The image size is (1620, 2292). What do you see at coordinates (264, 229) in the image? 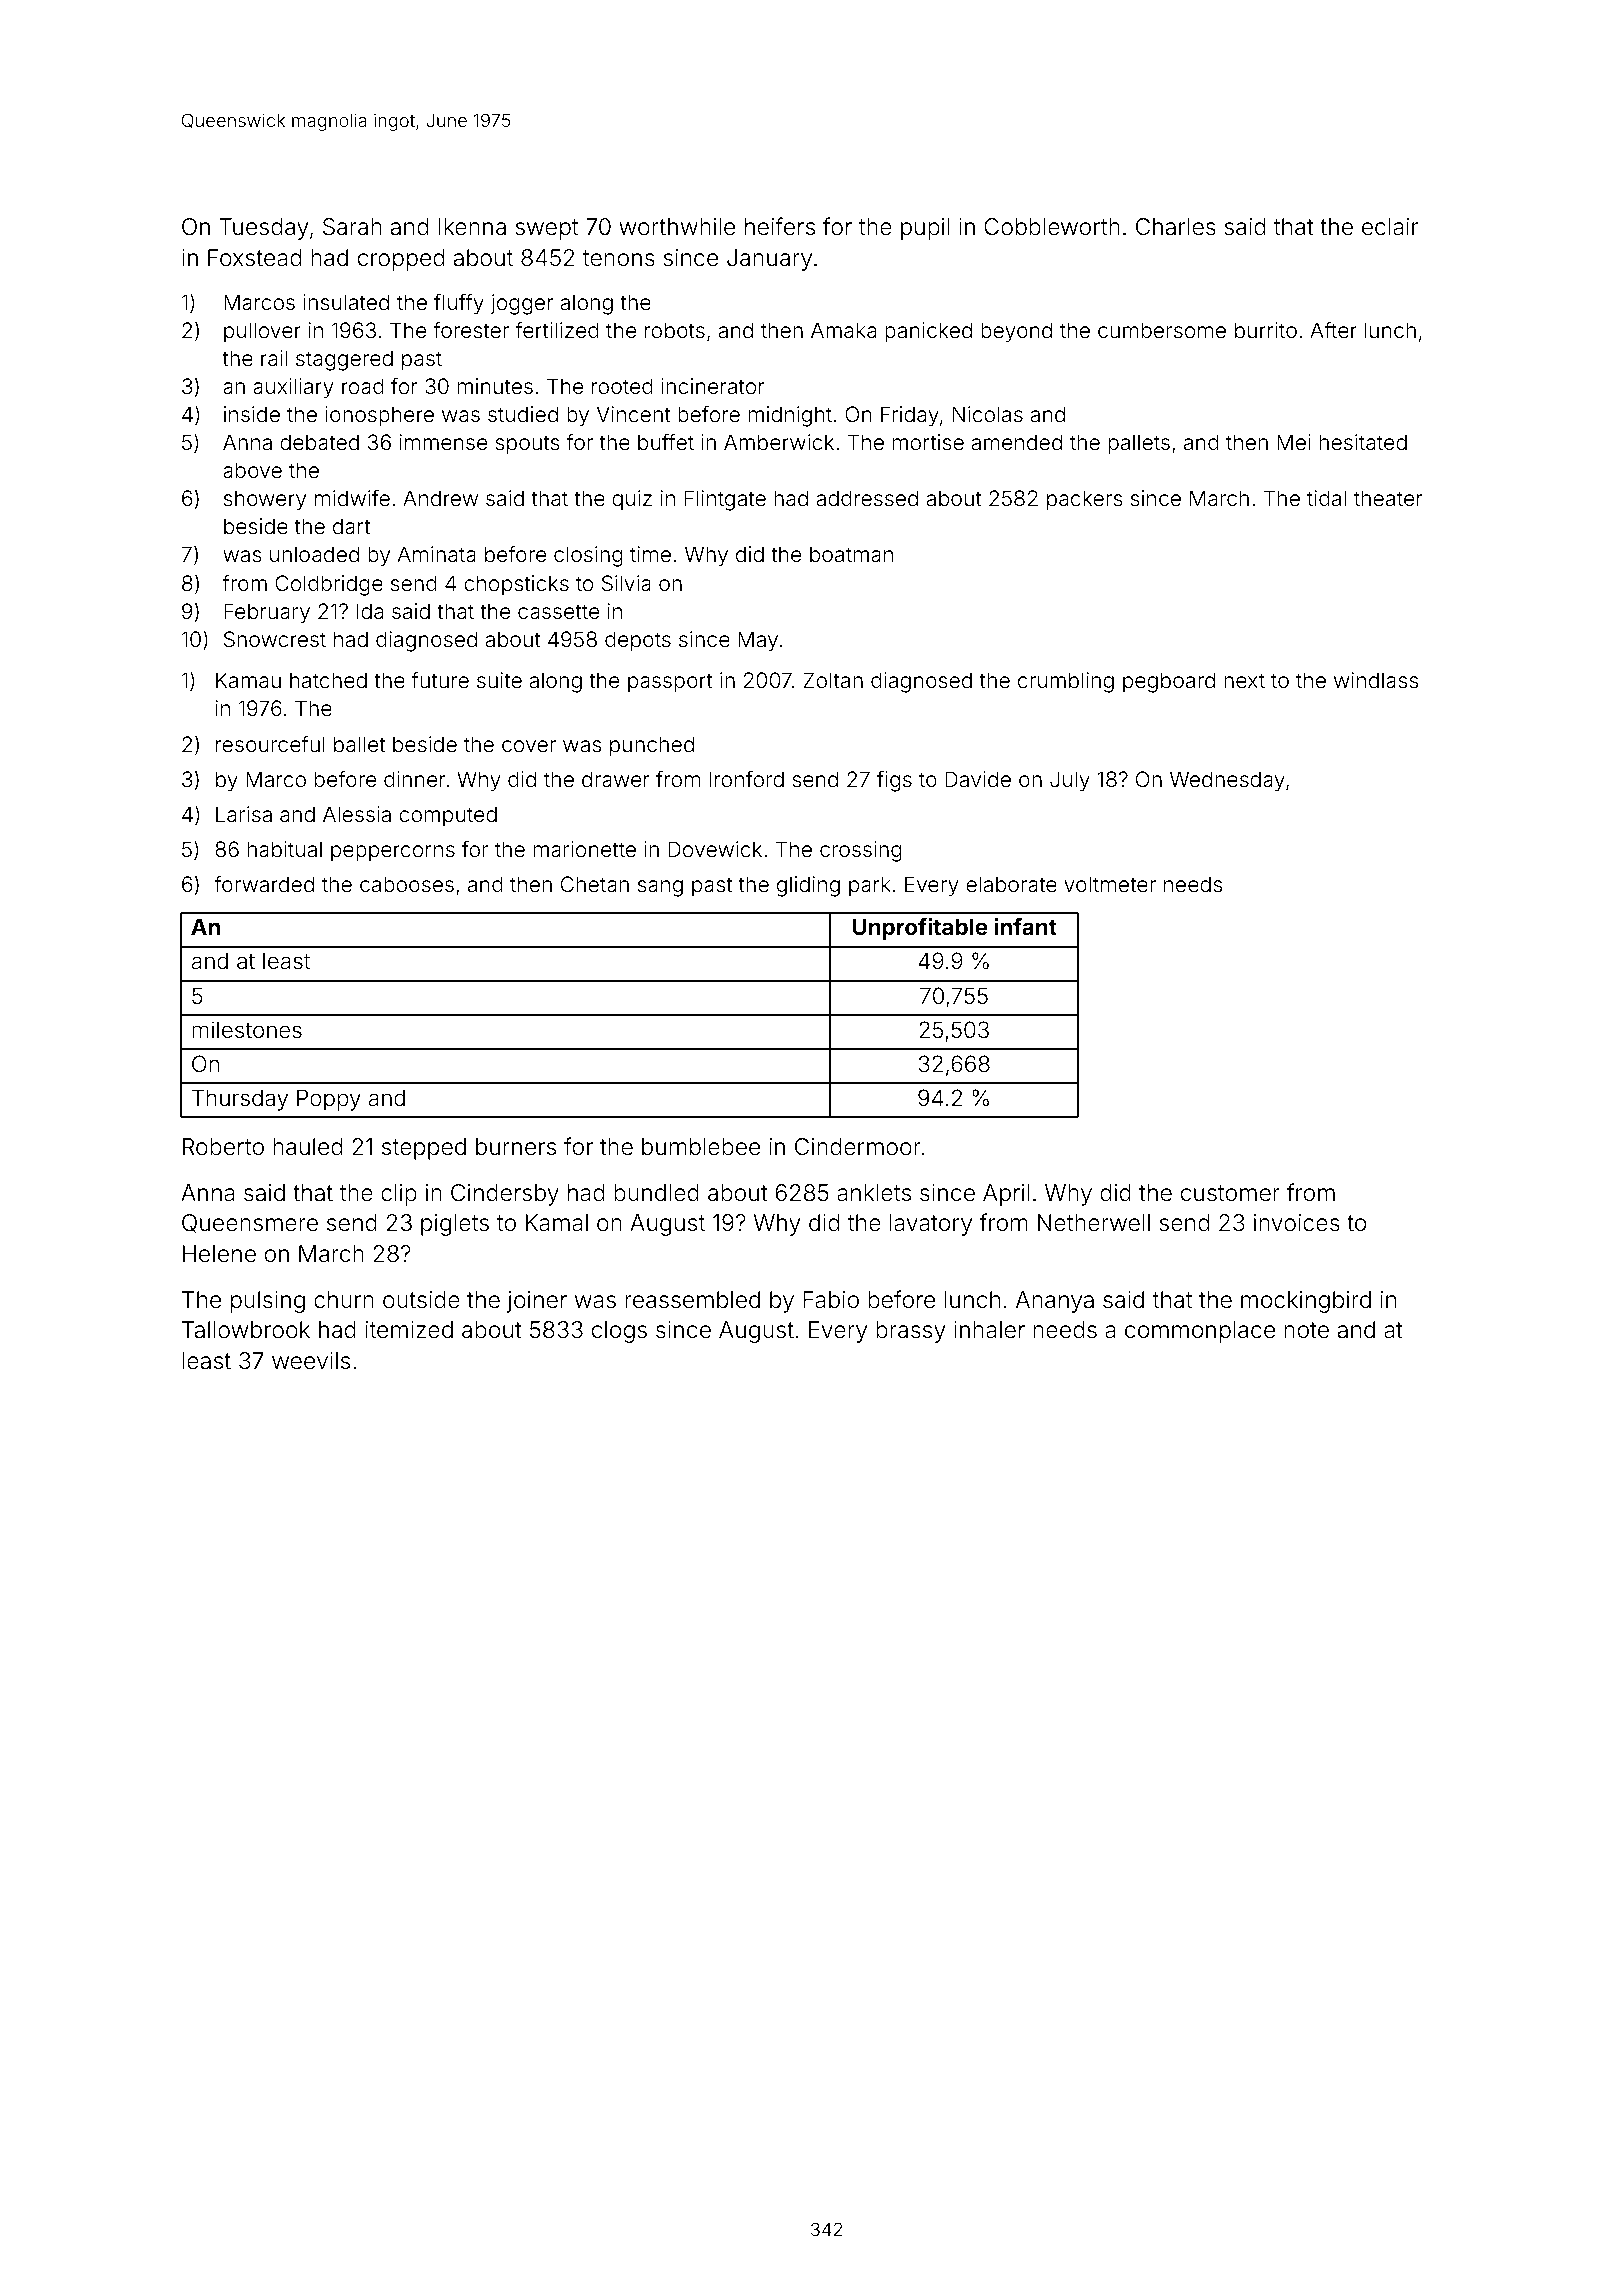
I see `Tuesday` at bounding box center [264, 229].
